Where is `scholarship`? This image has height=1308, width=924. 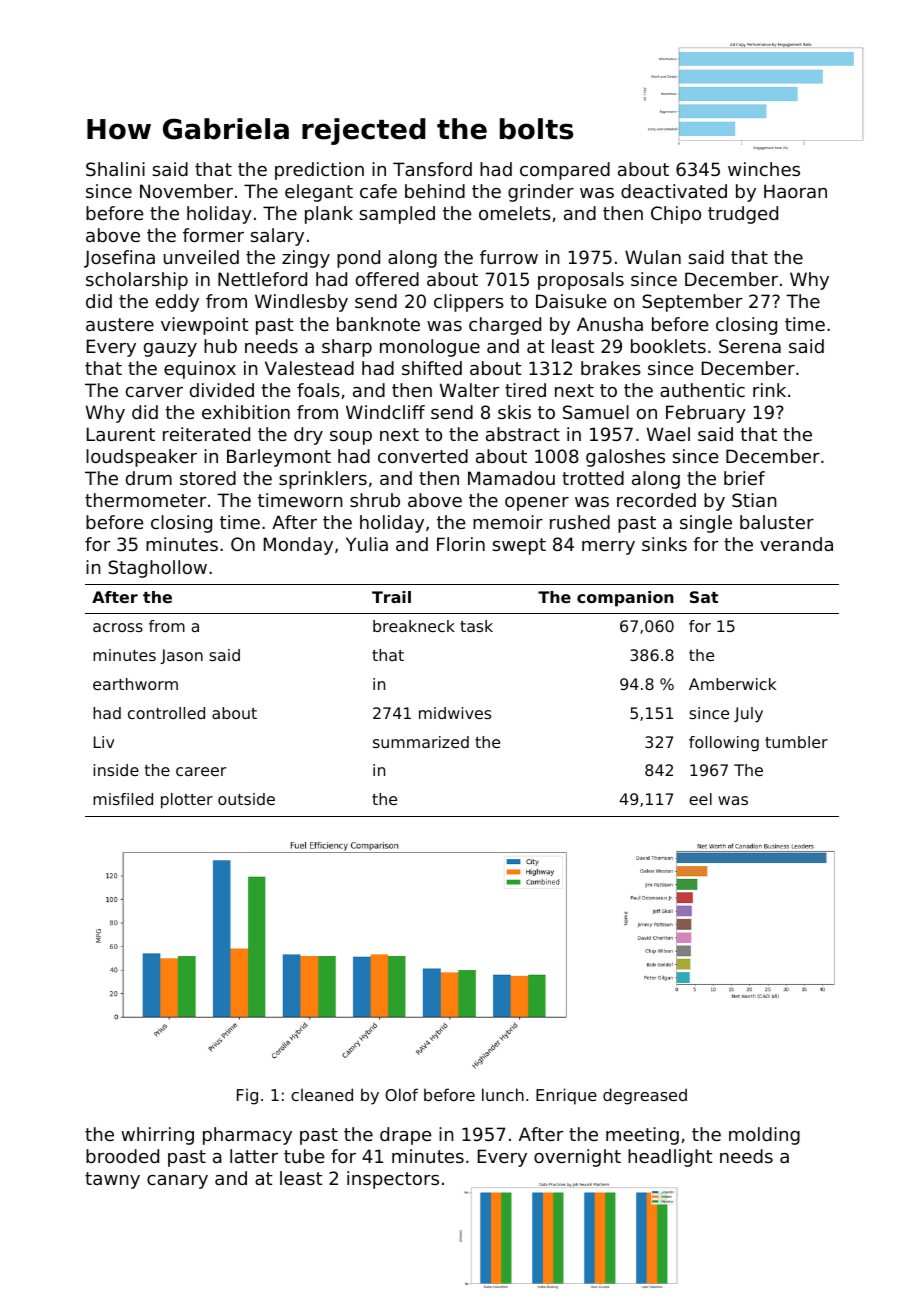 scholarship is located at coordinates (137, 281).
